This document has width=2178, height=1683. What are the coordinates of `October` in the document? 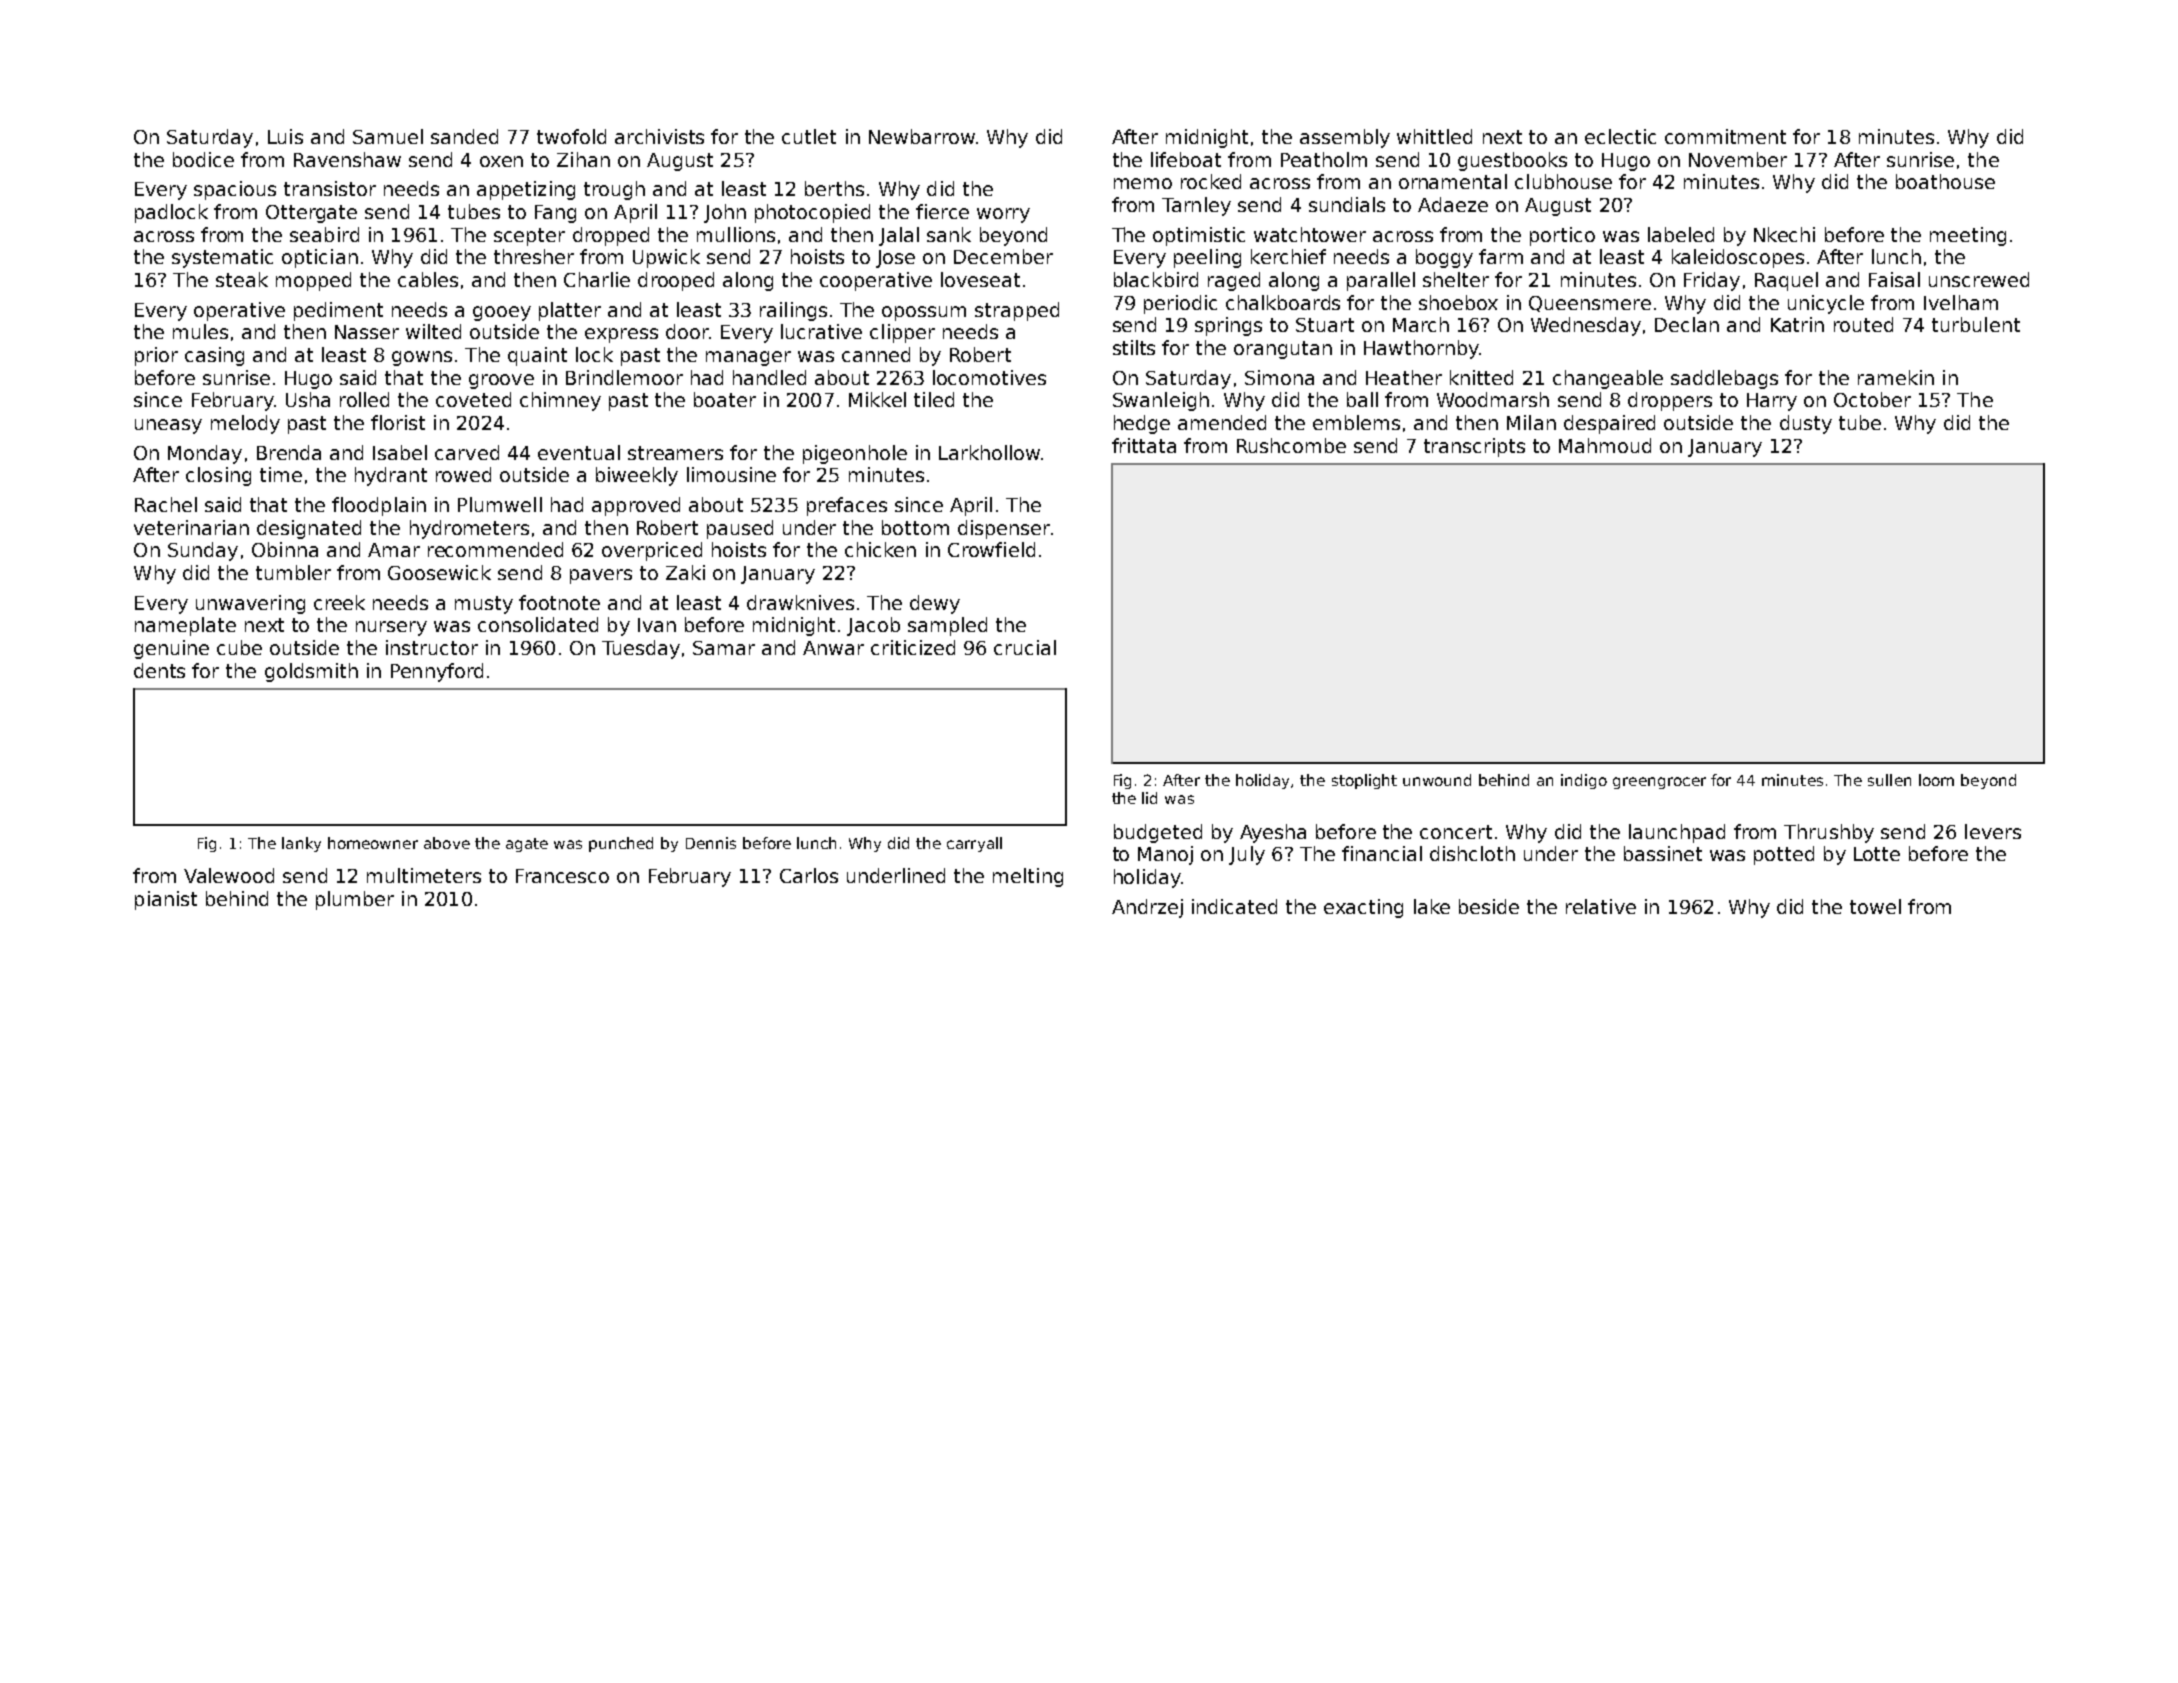 It's located at (1872, 399).
